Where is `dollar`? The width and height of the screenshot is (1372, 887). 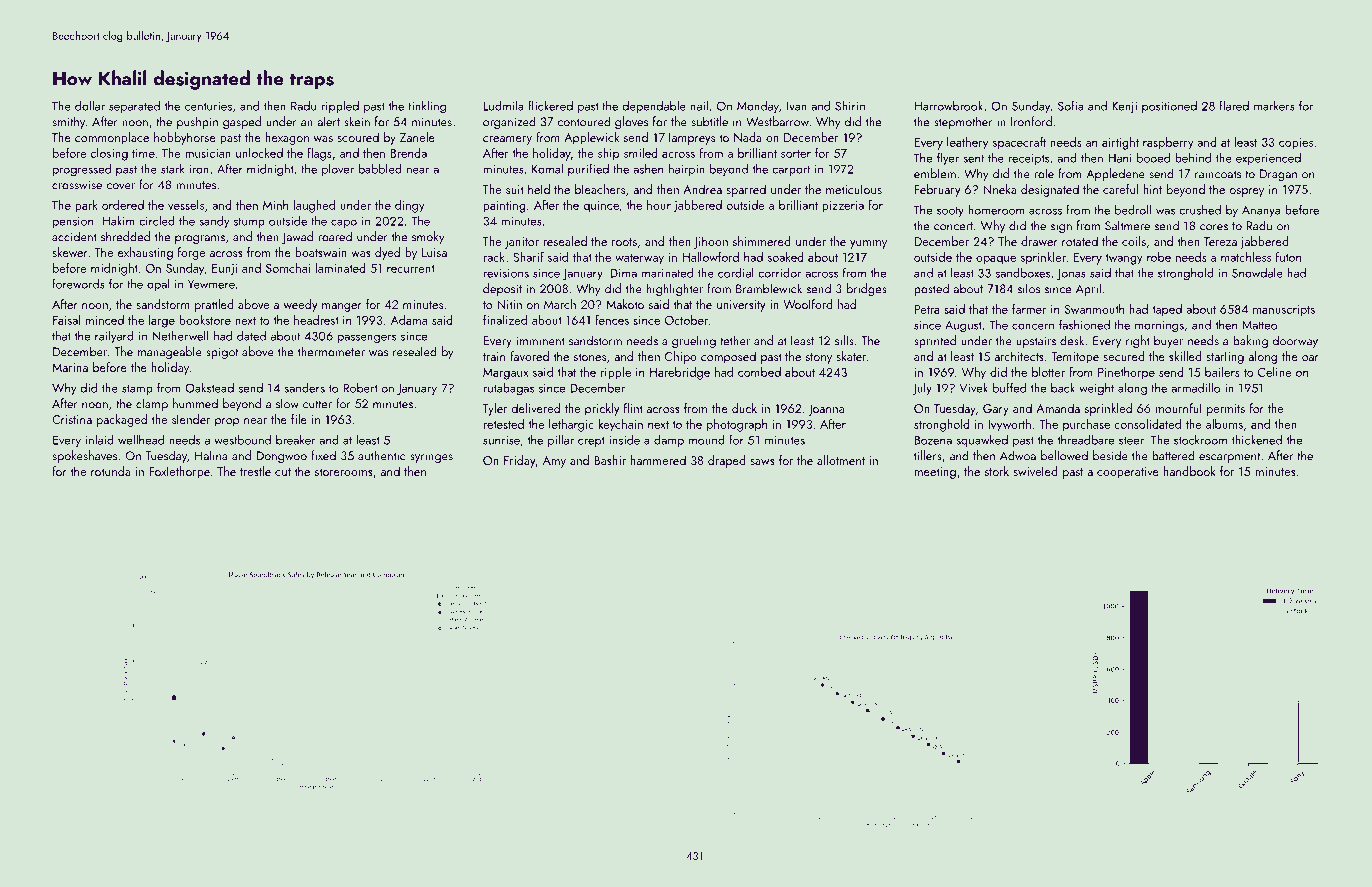 dollar is located at coordinates (90, 106).
